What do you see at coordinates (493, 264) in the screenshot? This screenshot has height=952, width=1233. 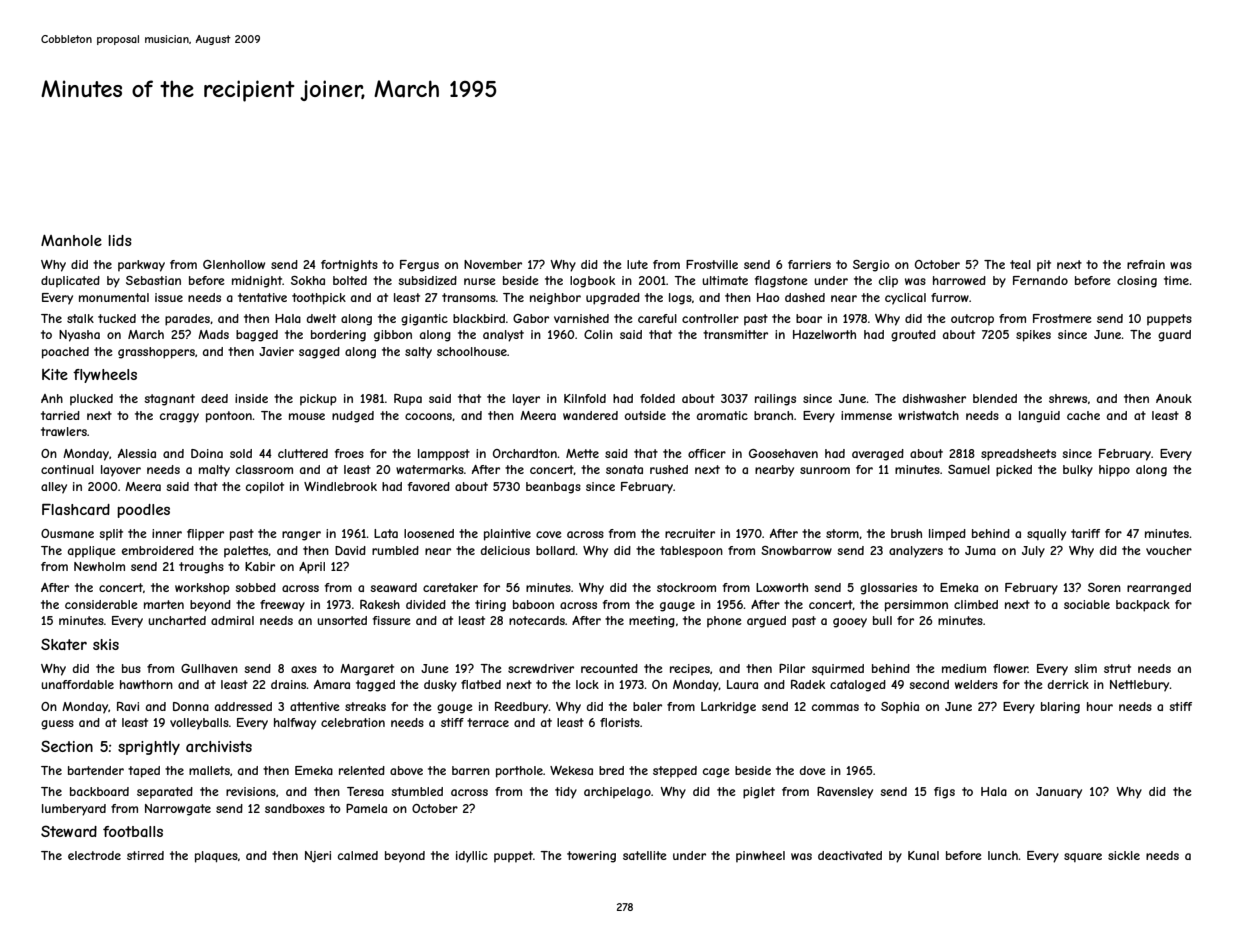 I see `November` at bounding box center [493, 264].
